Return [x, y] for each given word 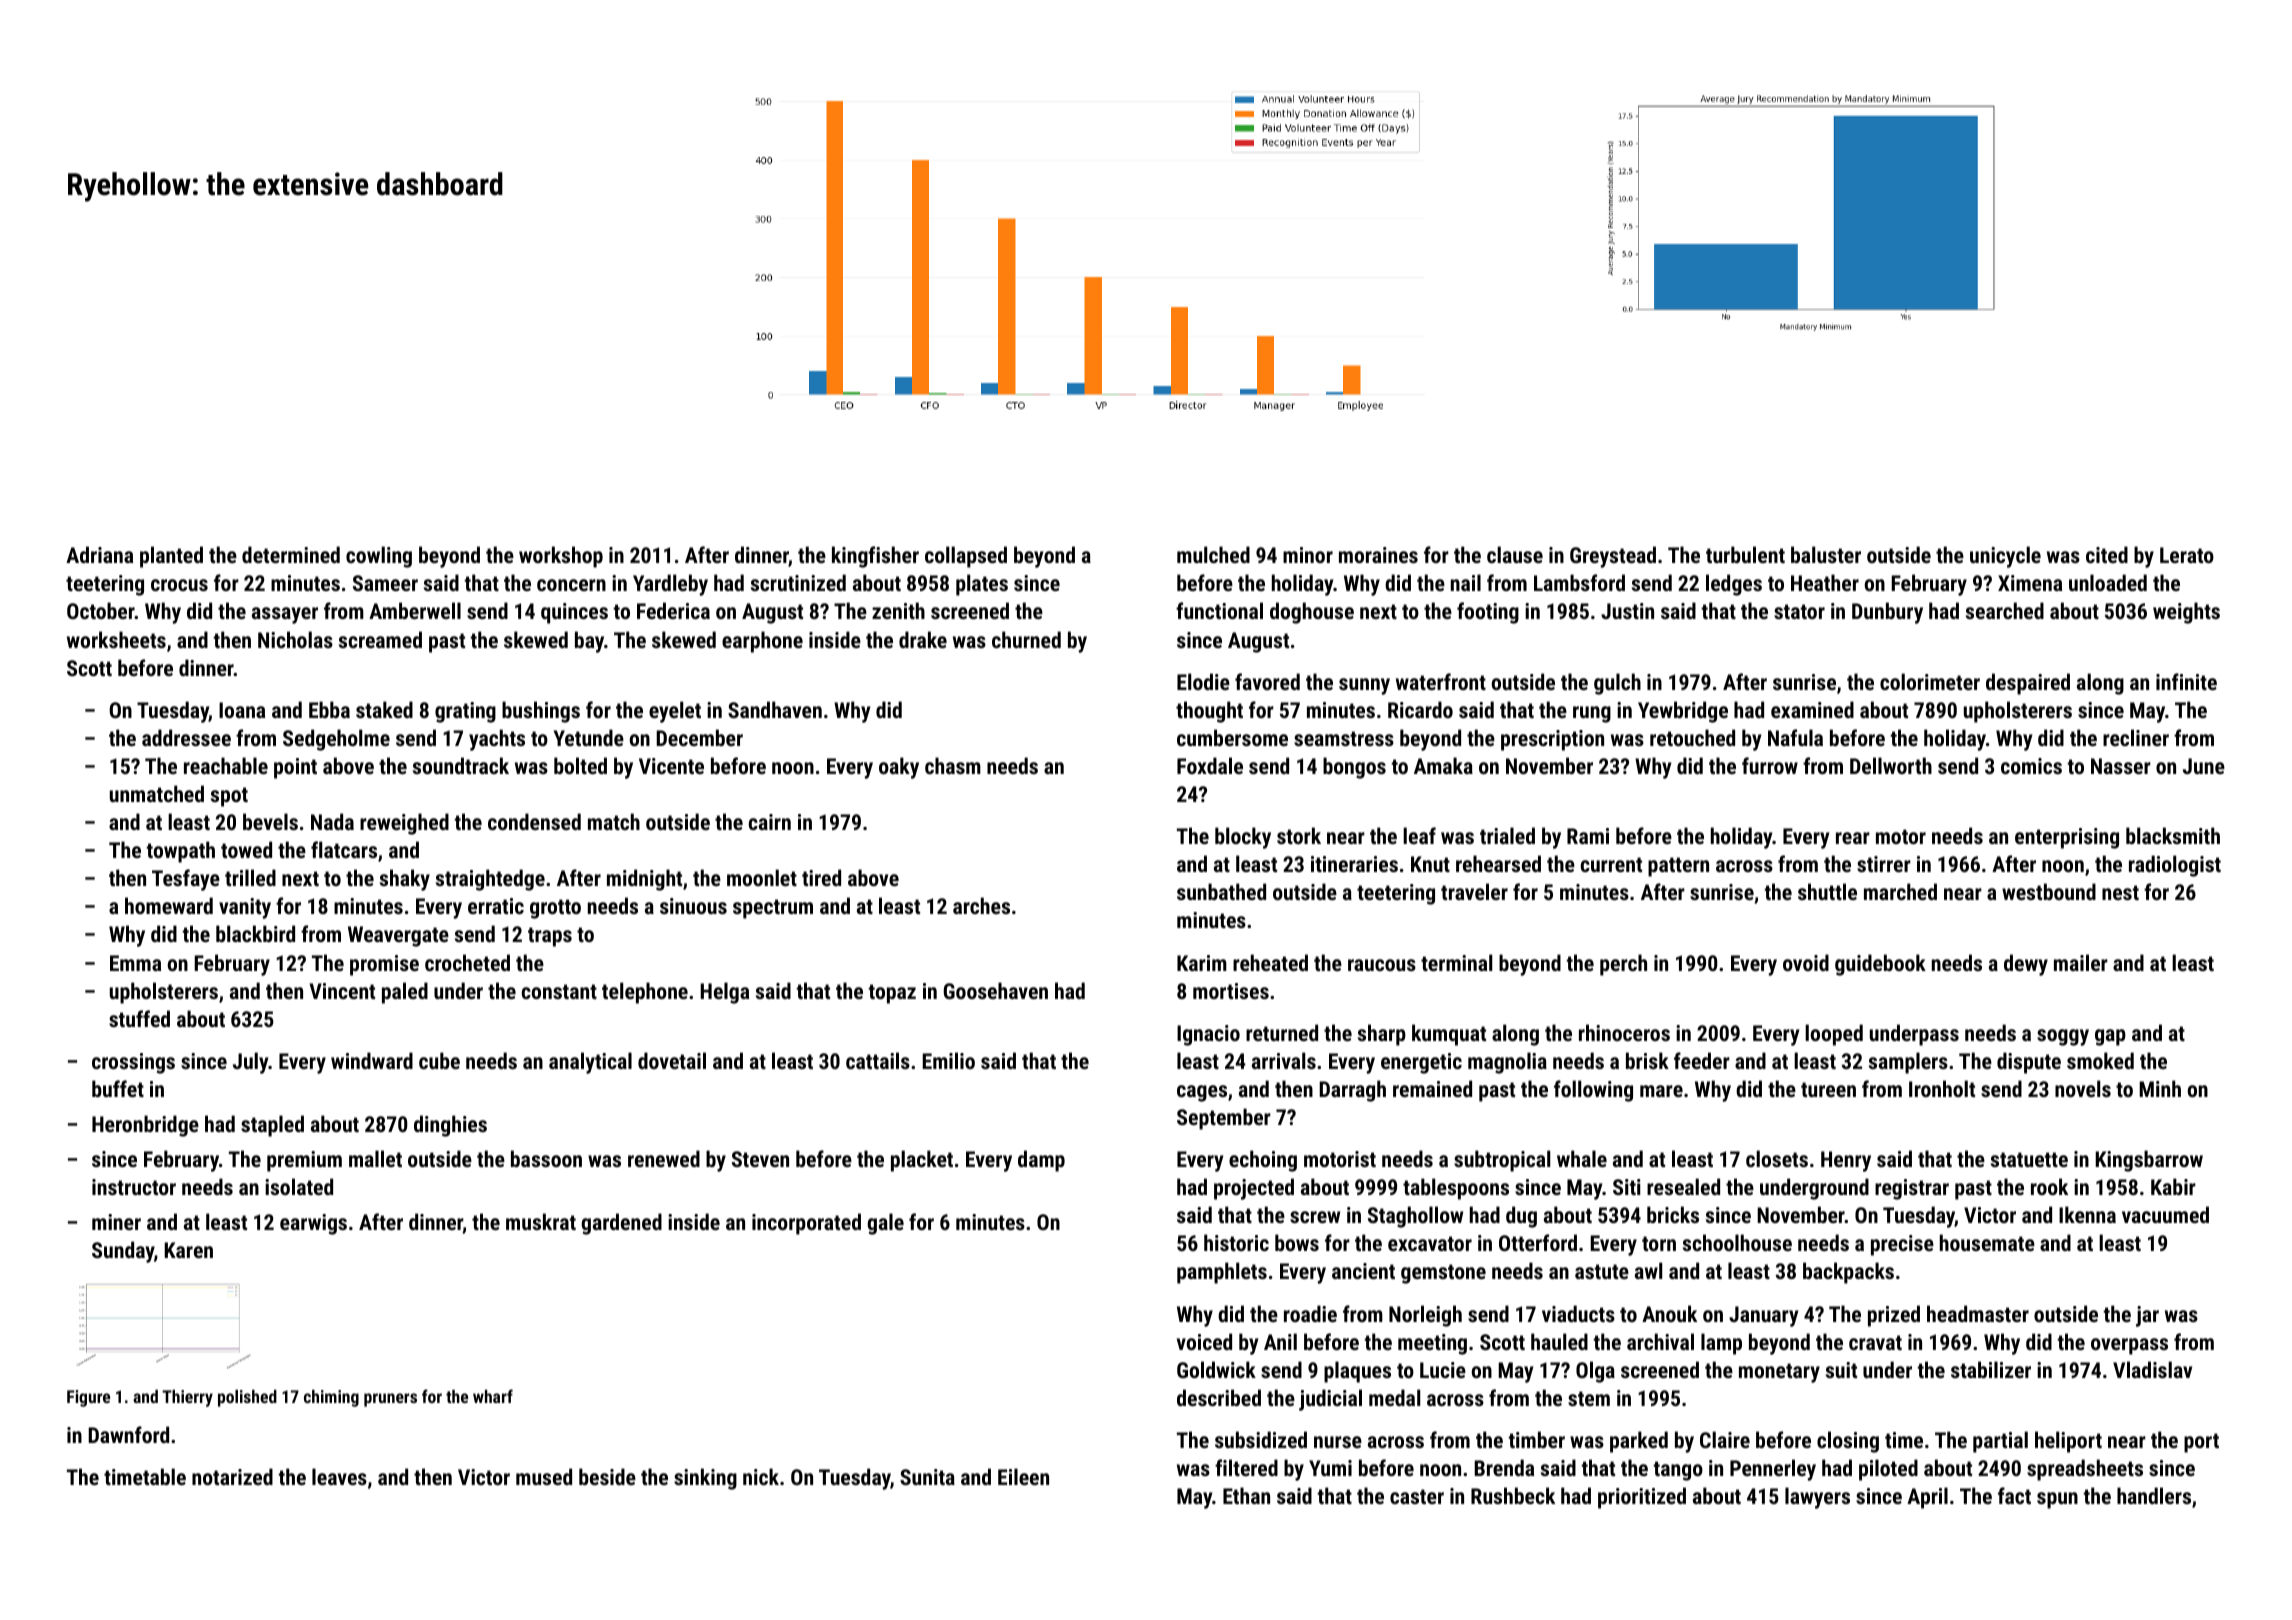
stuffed [139, 1018]
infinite [2186, 681]
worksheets [116, 639]
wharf [493, 1396]
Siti [1627, 1187]
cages [1202, 1093]
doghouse [1312, 613]
